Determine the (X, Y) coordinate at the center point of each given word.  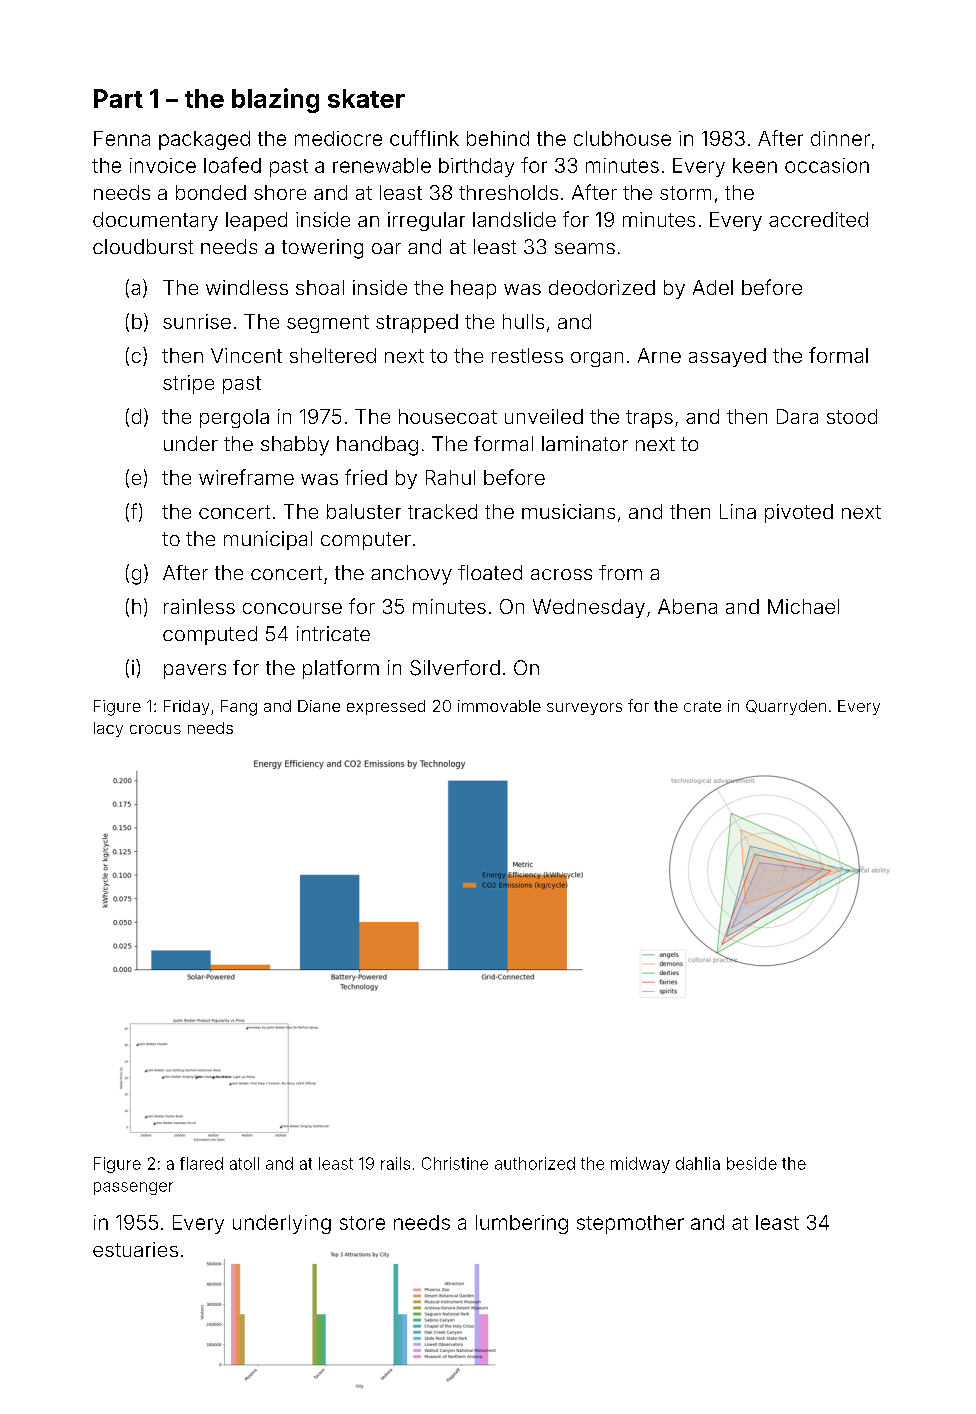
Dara (797, 416)
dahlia (698, 1163)
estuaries (135, 1249)
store (362, 1223)
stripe (188, 384)
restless (527, 355)
